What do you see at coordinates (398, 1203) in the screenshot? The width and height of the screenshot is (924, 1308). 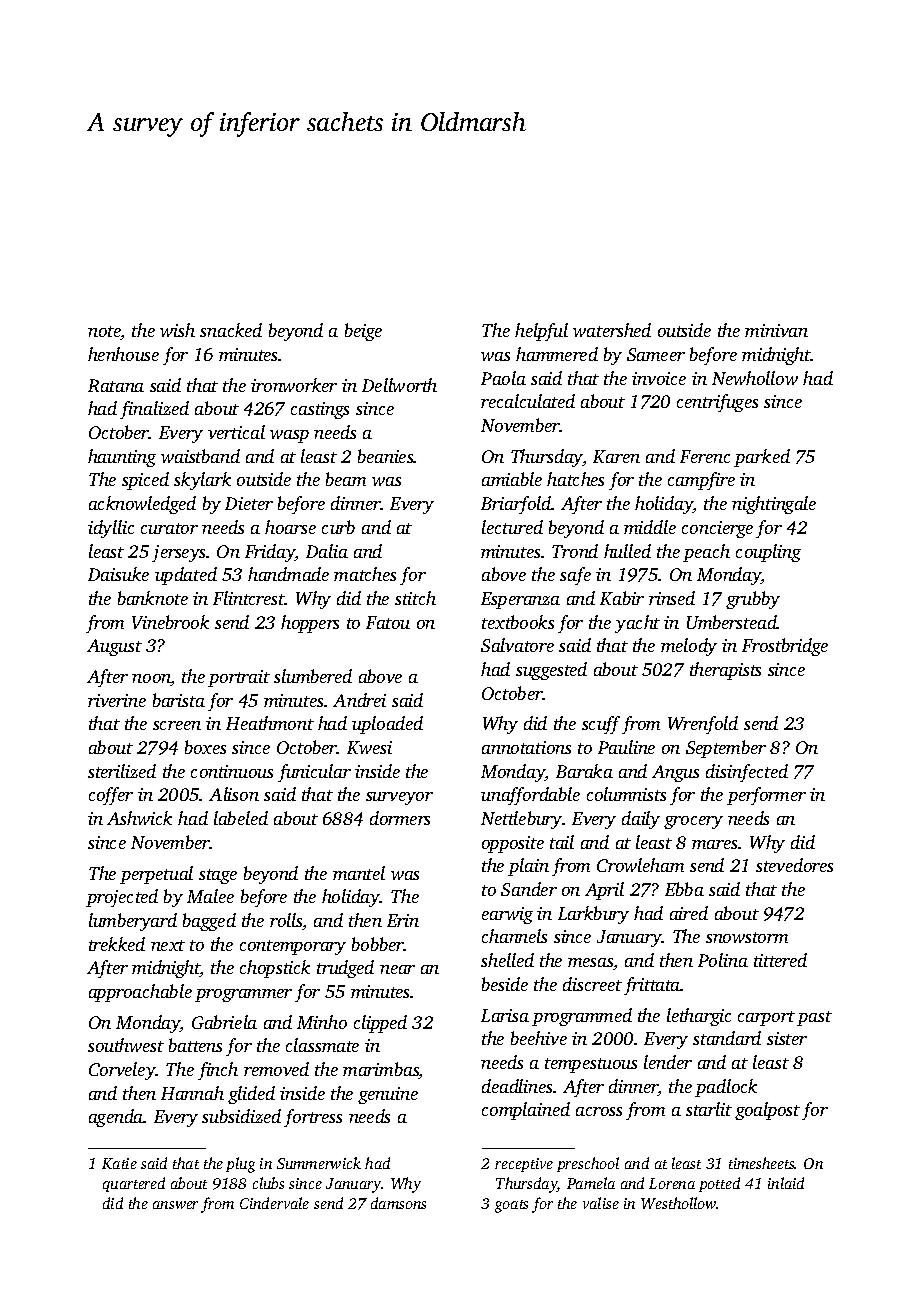 I see `damsons` at bounding box center [398, 1203].
